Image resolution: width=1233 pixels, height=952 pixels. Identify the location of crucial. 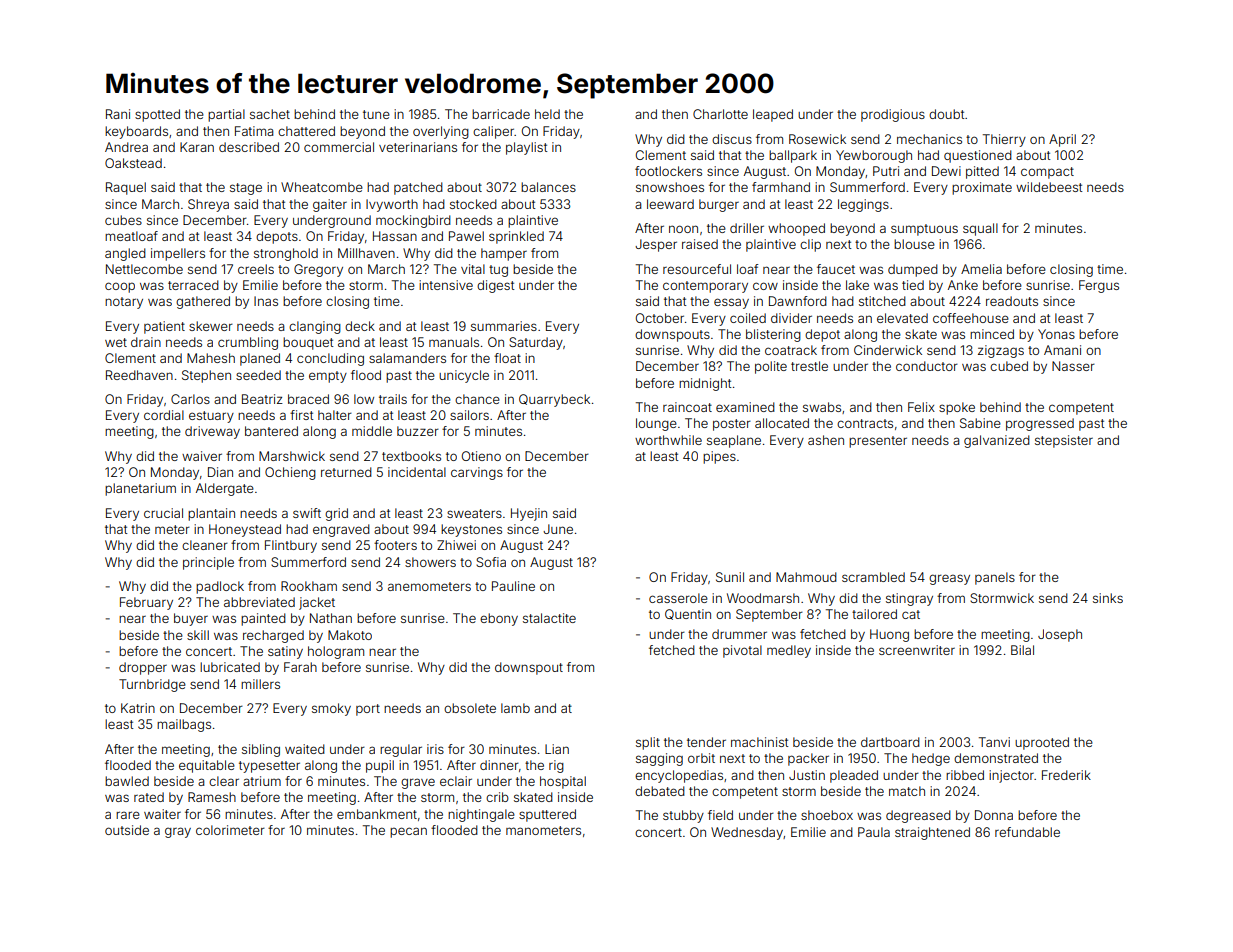
(163, 513).
